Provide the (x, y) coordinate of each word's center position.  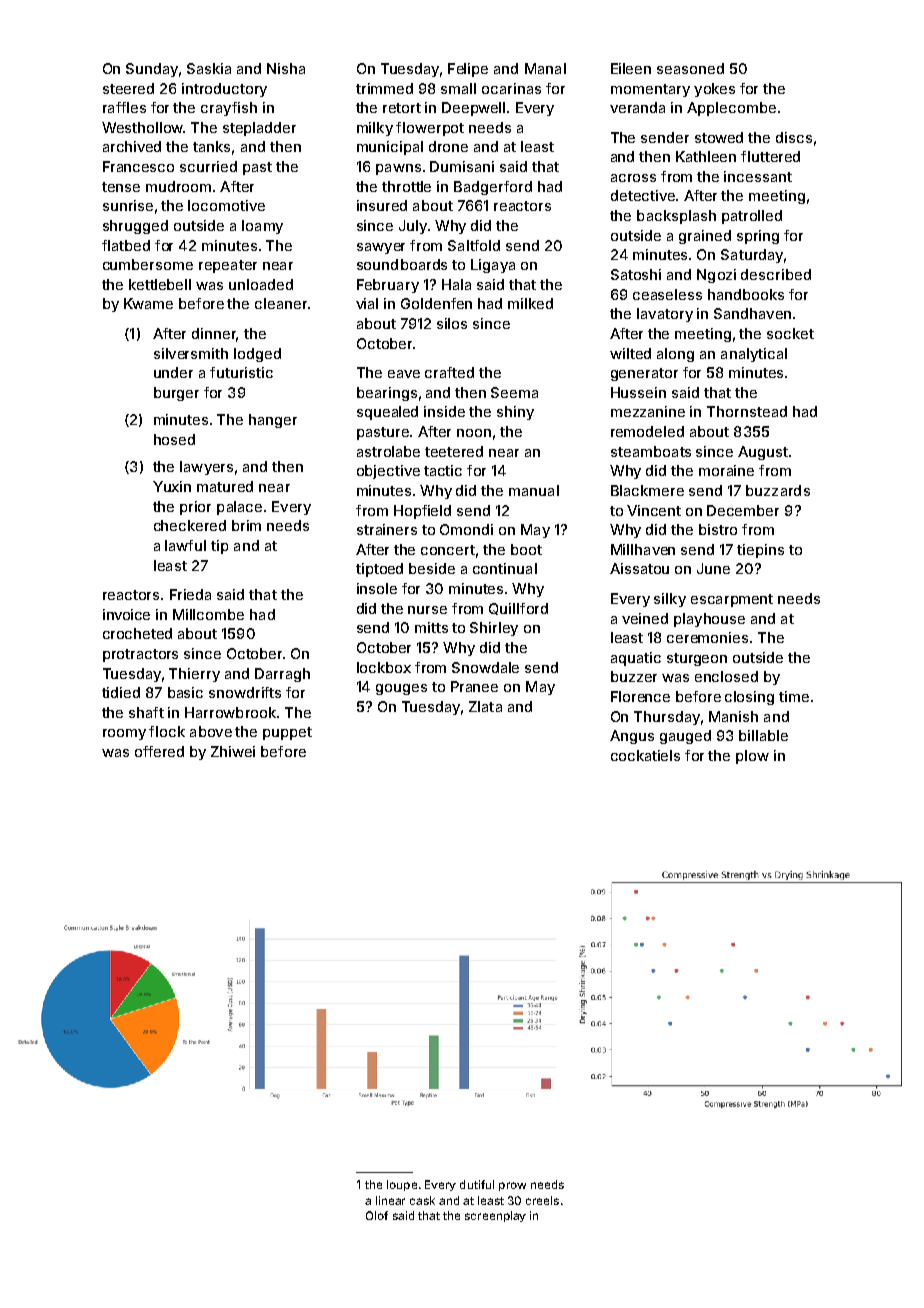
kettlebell (160, 284)
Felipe (468, 70)
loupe (402, 1185)
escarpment (732, 600)
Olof (377, 1215)
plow (752, 757)
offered (159, 751)
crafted (449, 372)
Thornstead (747, 411)
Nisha (286, 68)
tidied (121, 692)
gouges (401, 689)
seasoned (690, 68)
